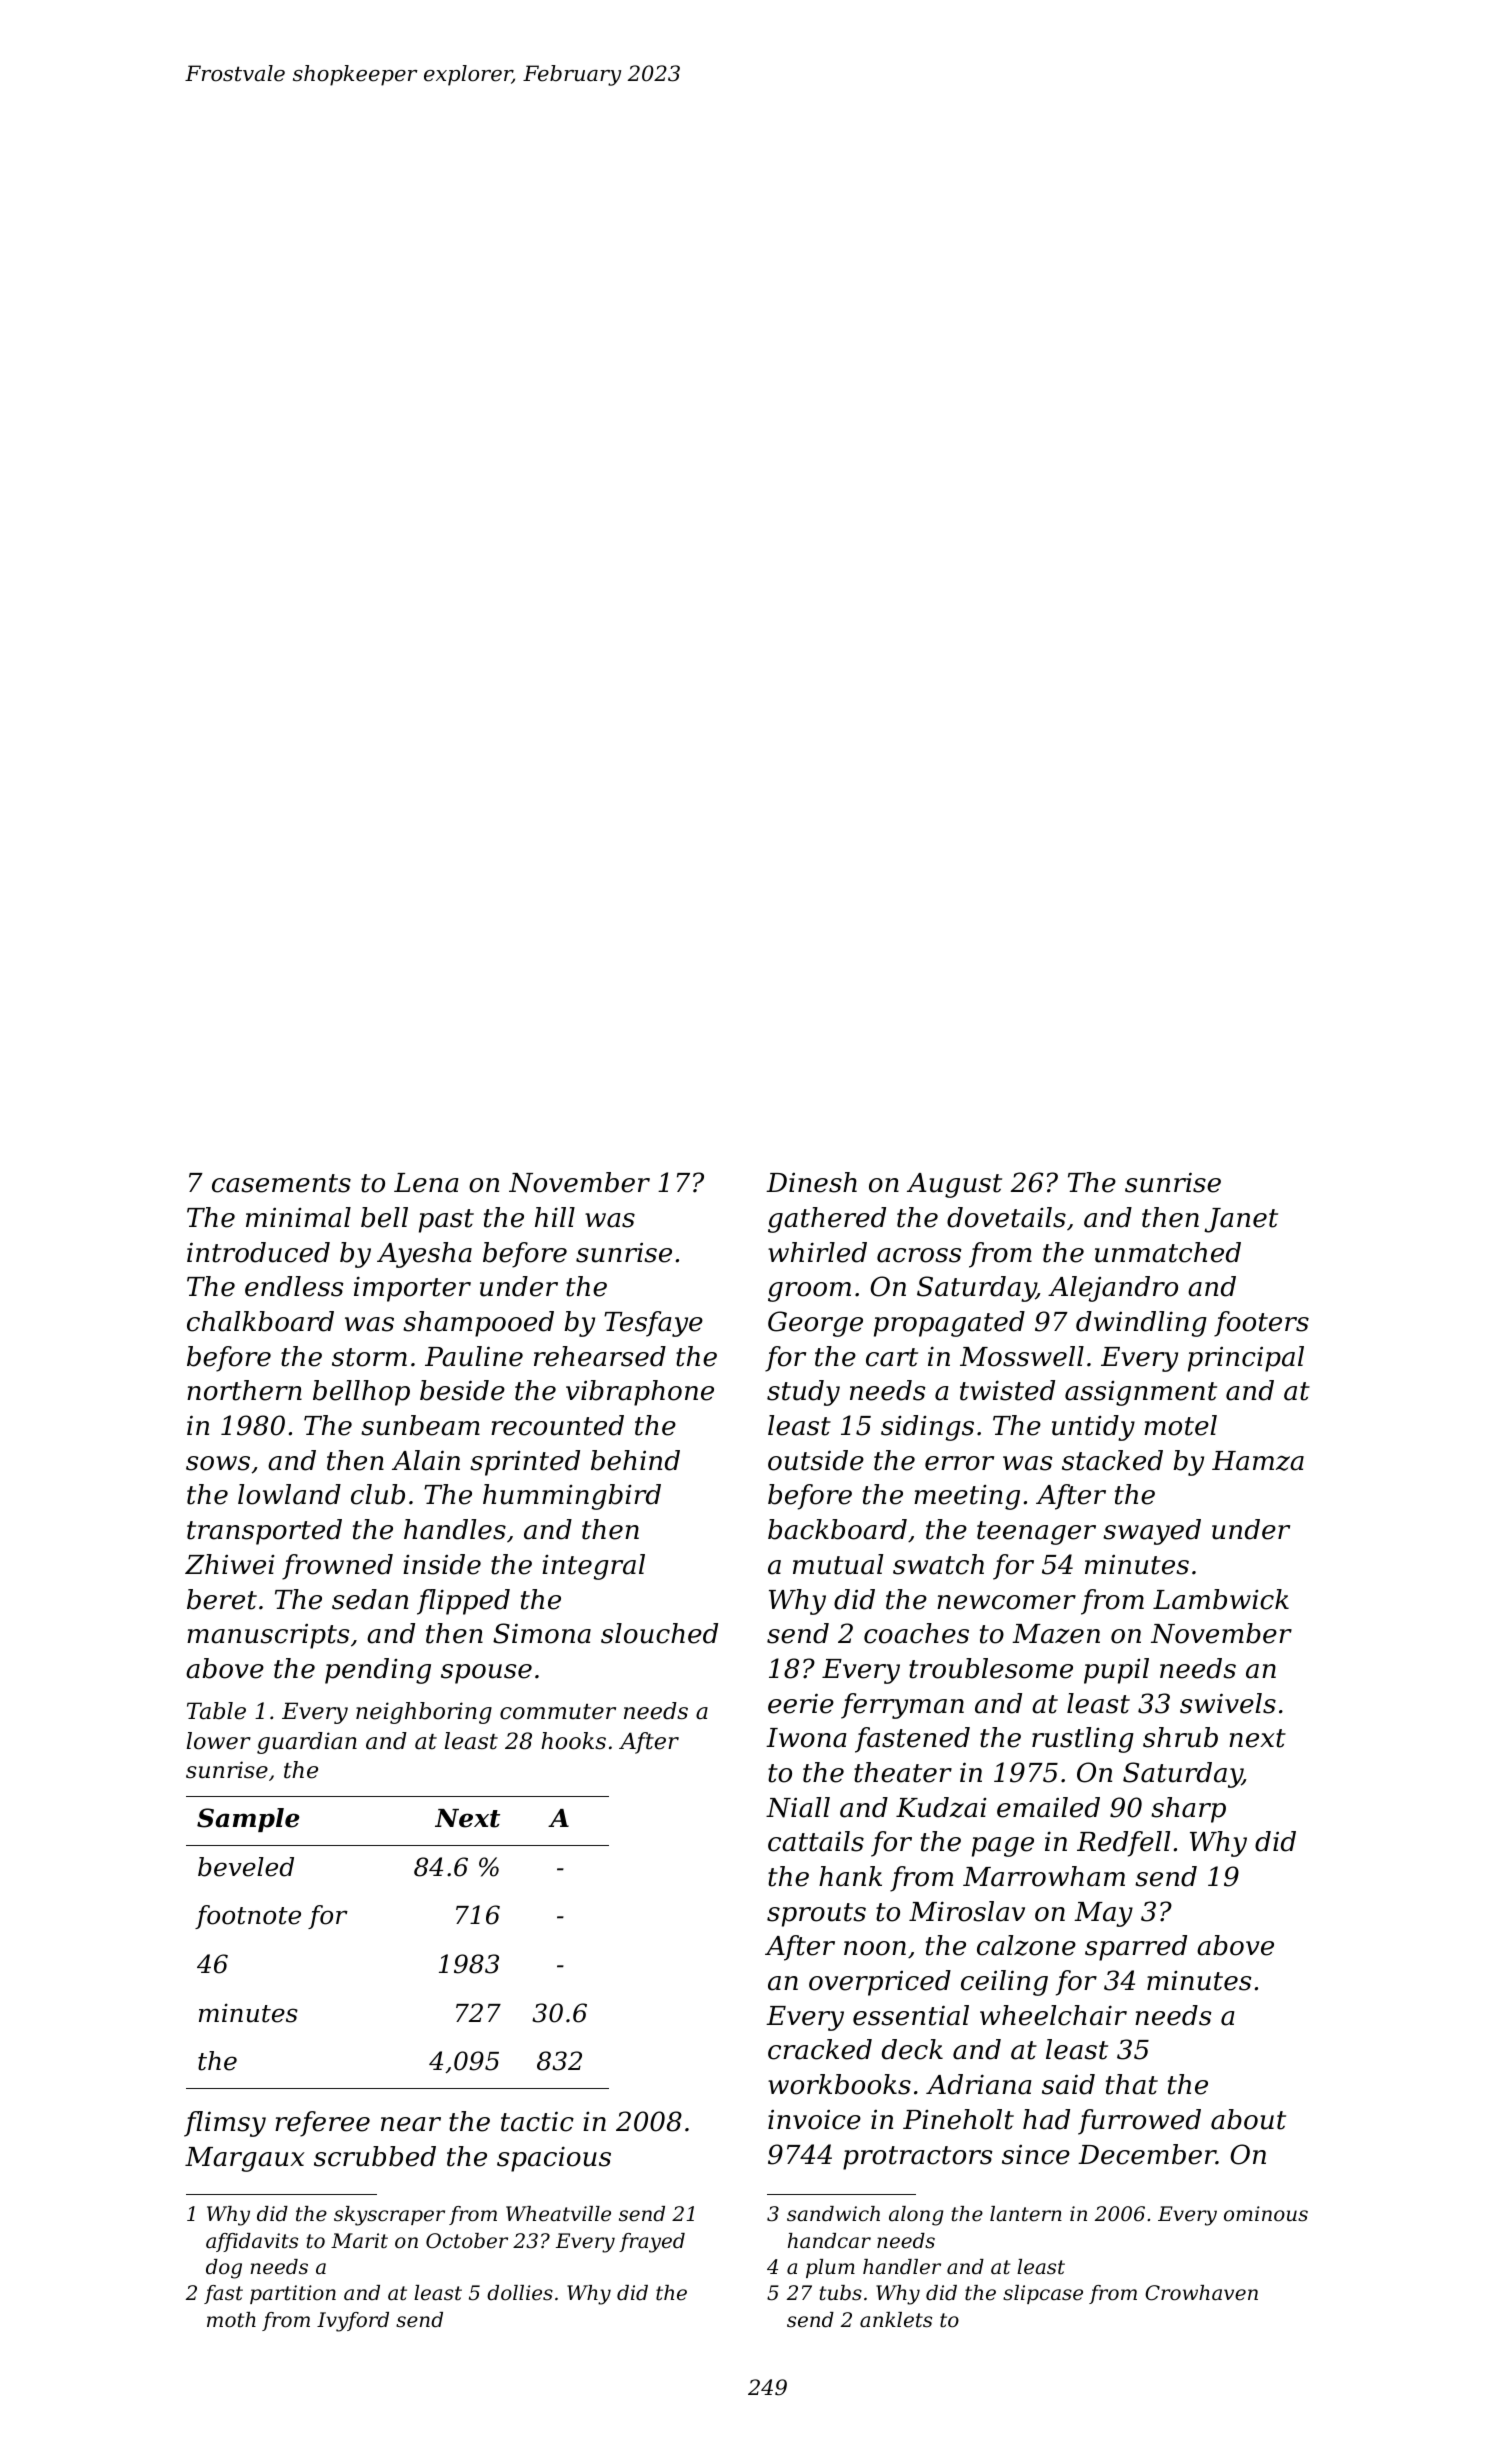  Describe the element at coordinates (1044, 1876) in the image. I see `Marrowham` at that location.
